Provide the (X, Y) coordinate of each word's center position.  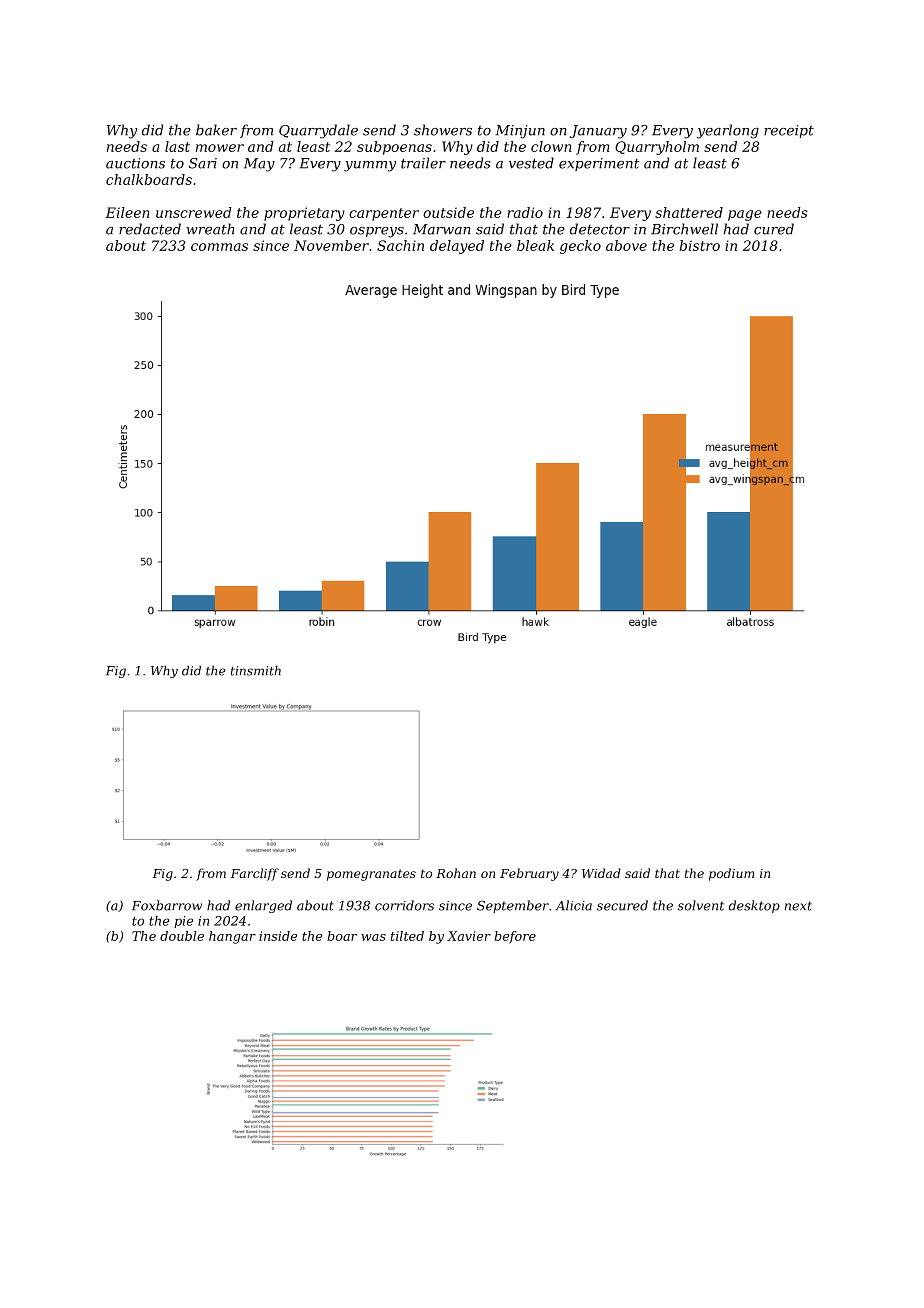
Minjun (520, 132)
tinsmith (256, 671)
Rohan (456, 873)
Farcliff (255, 874)
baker (216, 130)
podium (731, 874)
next (798, 906)
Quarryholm (657, 148)
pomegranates (371, 875)
